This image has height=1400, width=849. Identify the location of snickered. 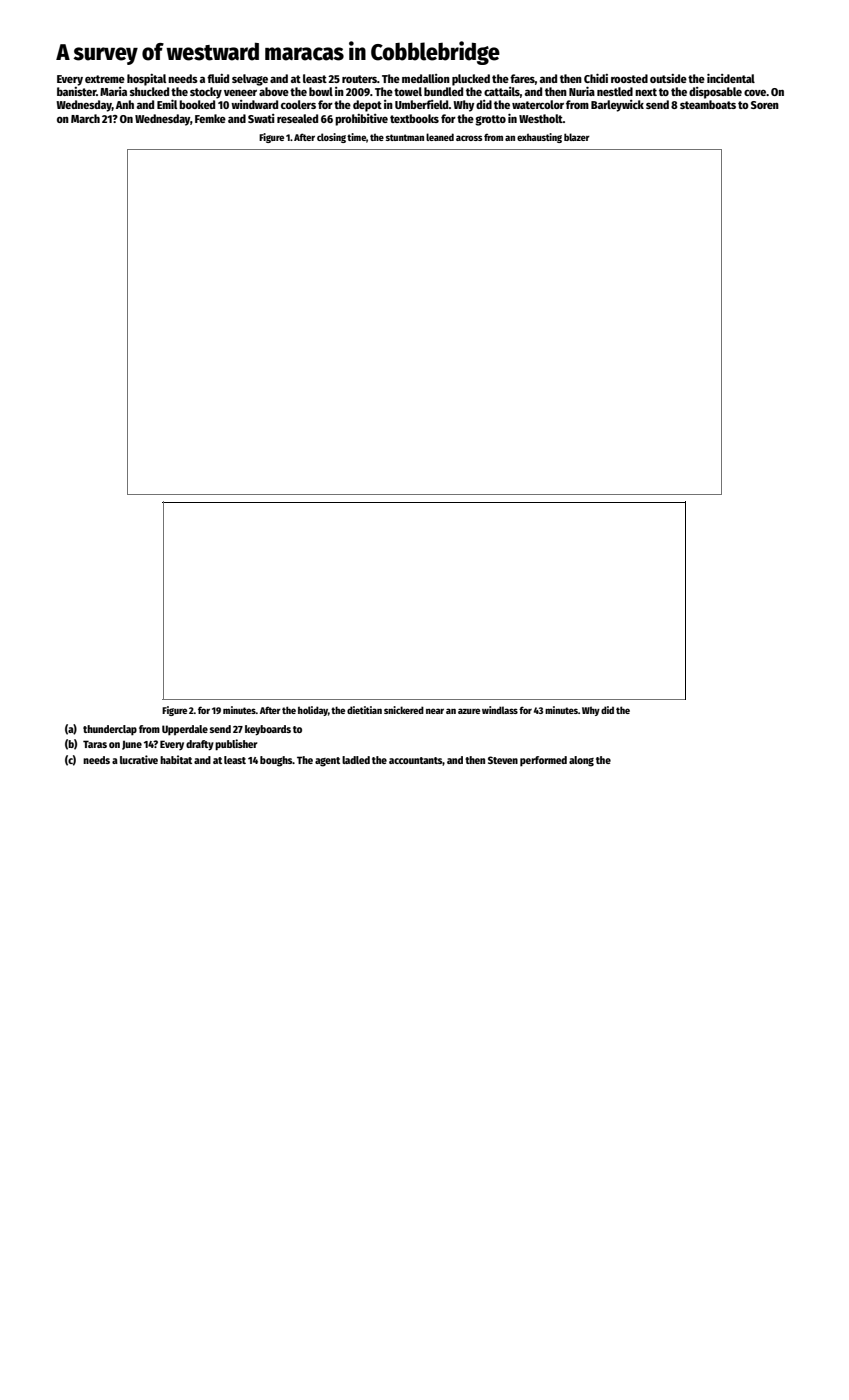
(404, 710).
